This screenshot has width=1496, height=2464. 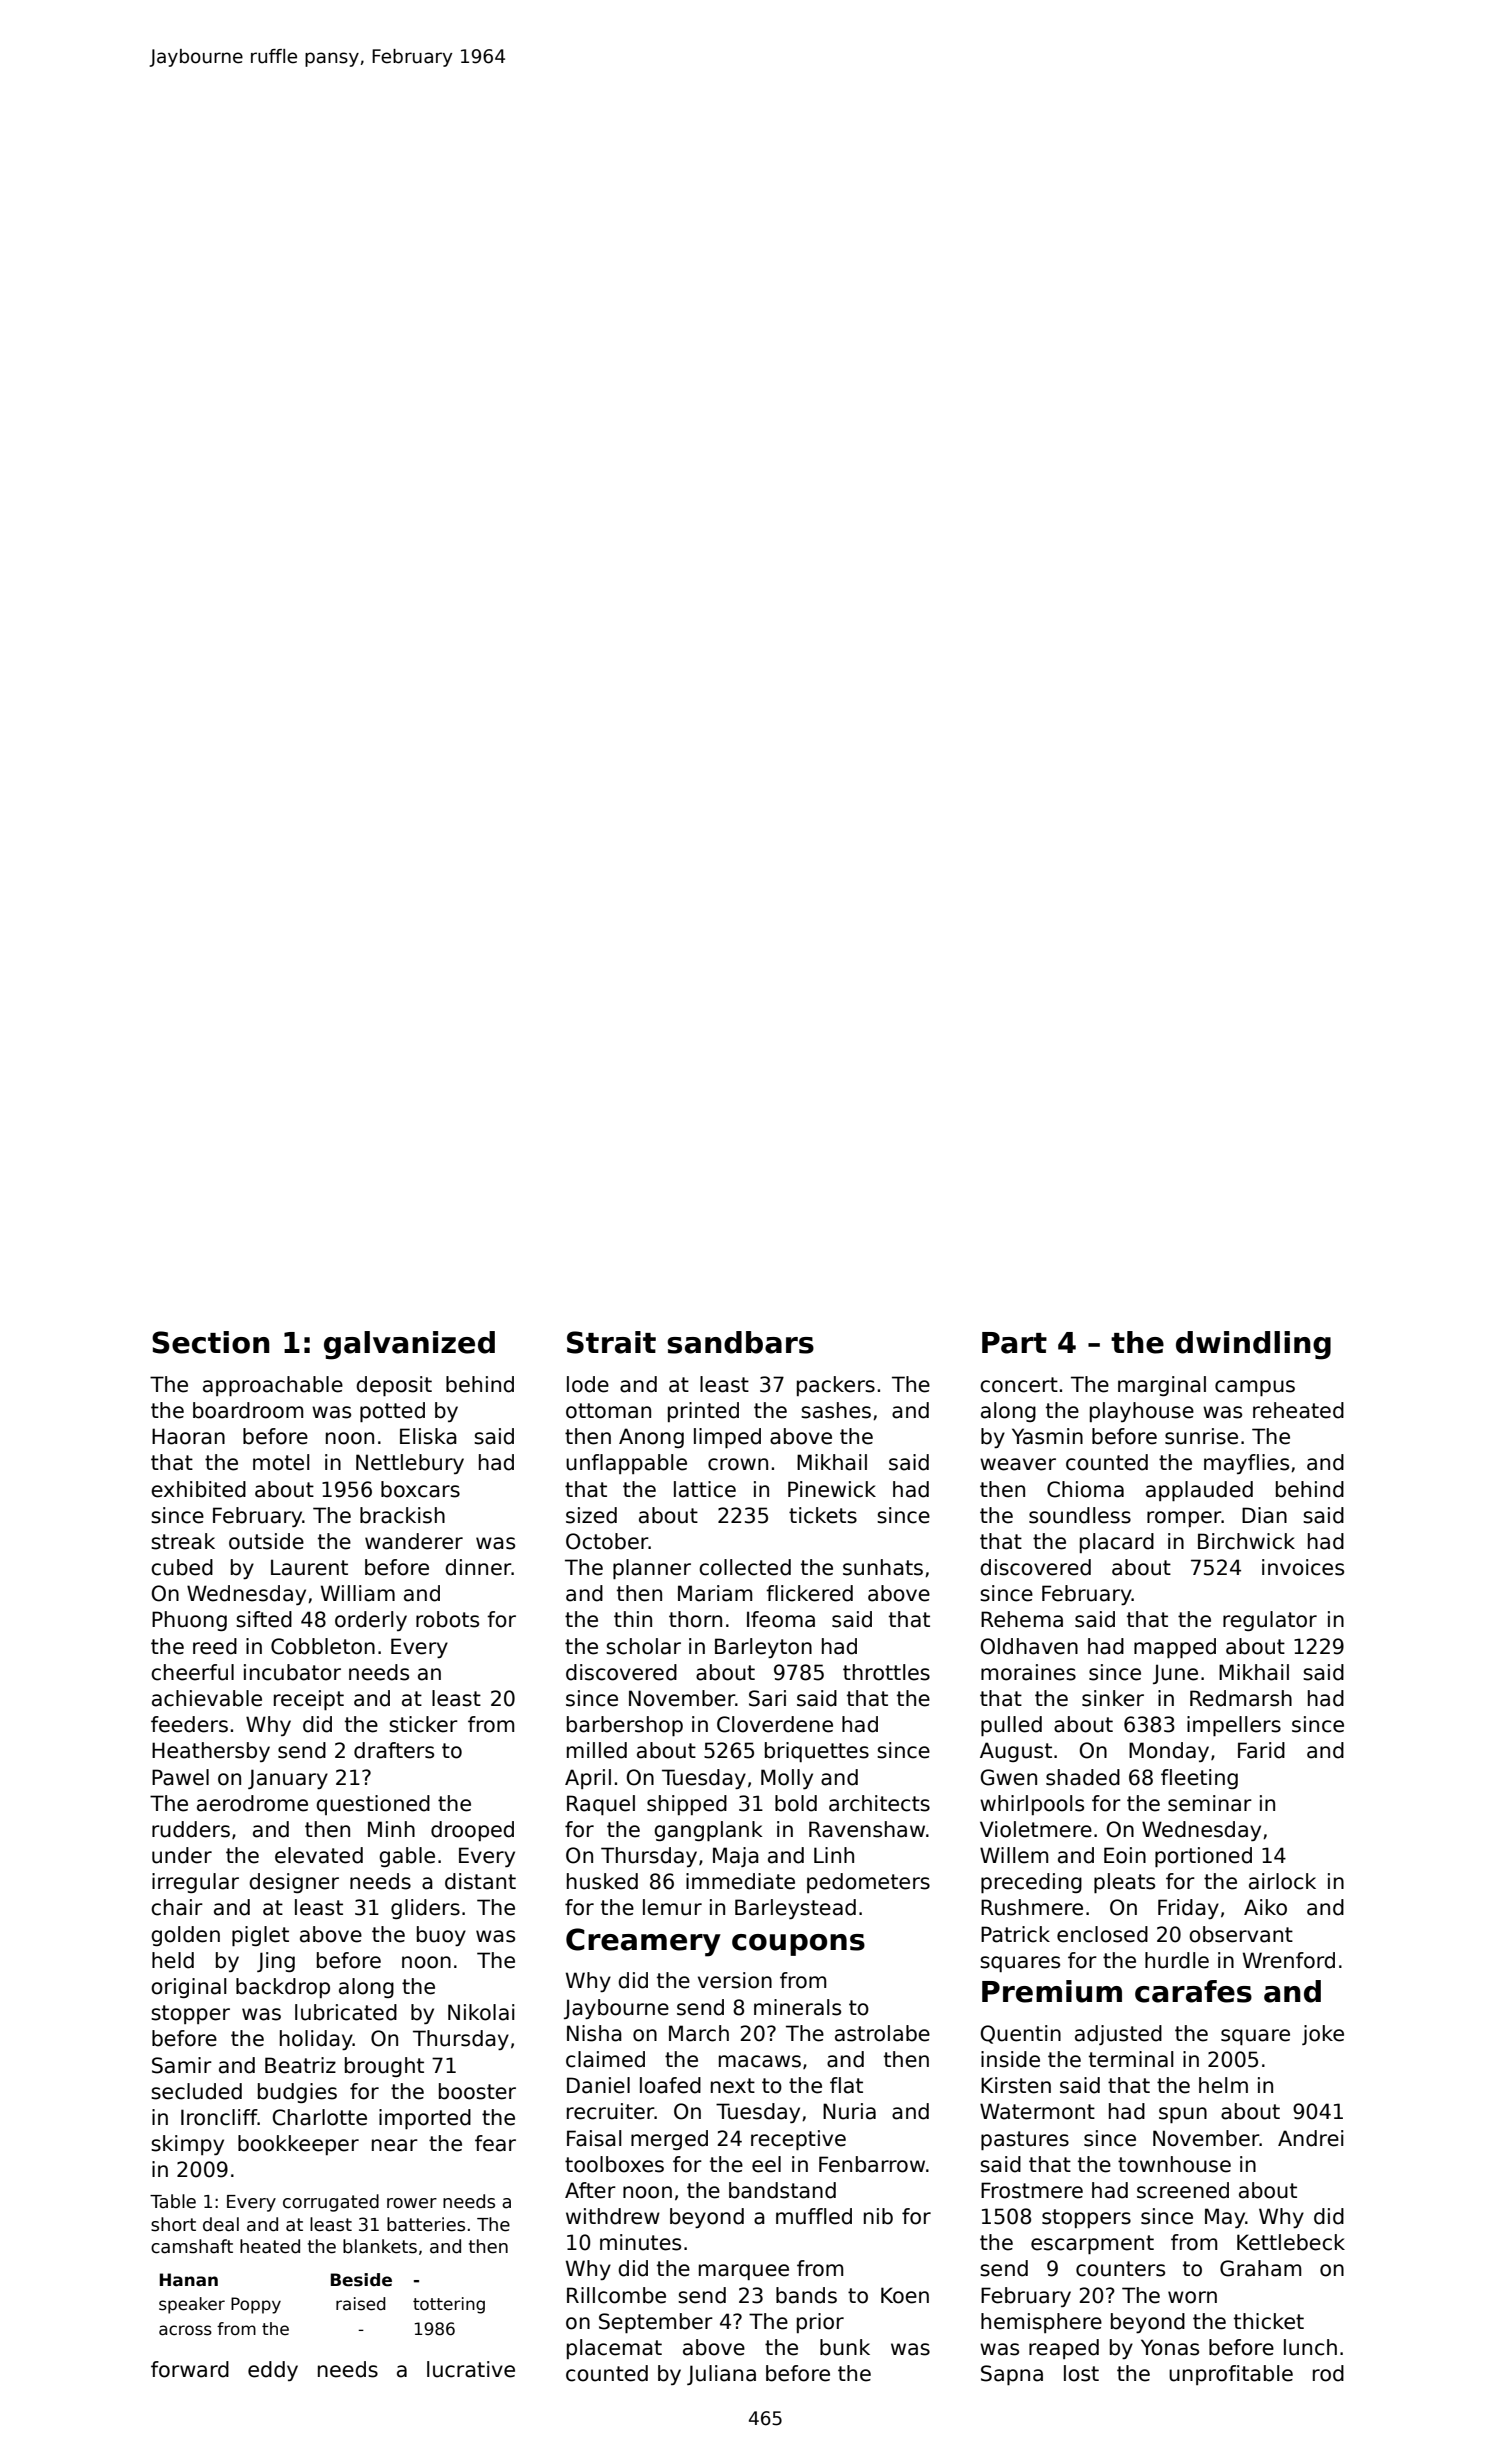 I want to click on boardroom, so click(x=248, y=1410).
